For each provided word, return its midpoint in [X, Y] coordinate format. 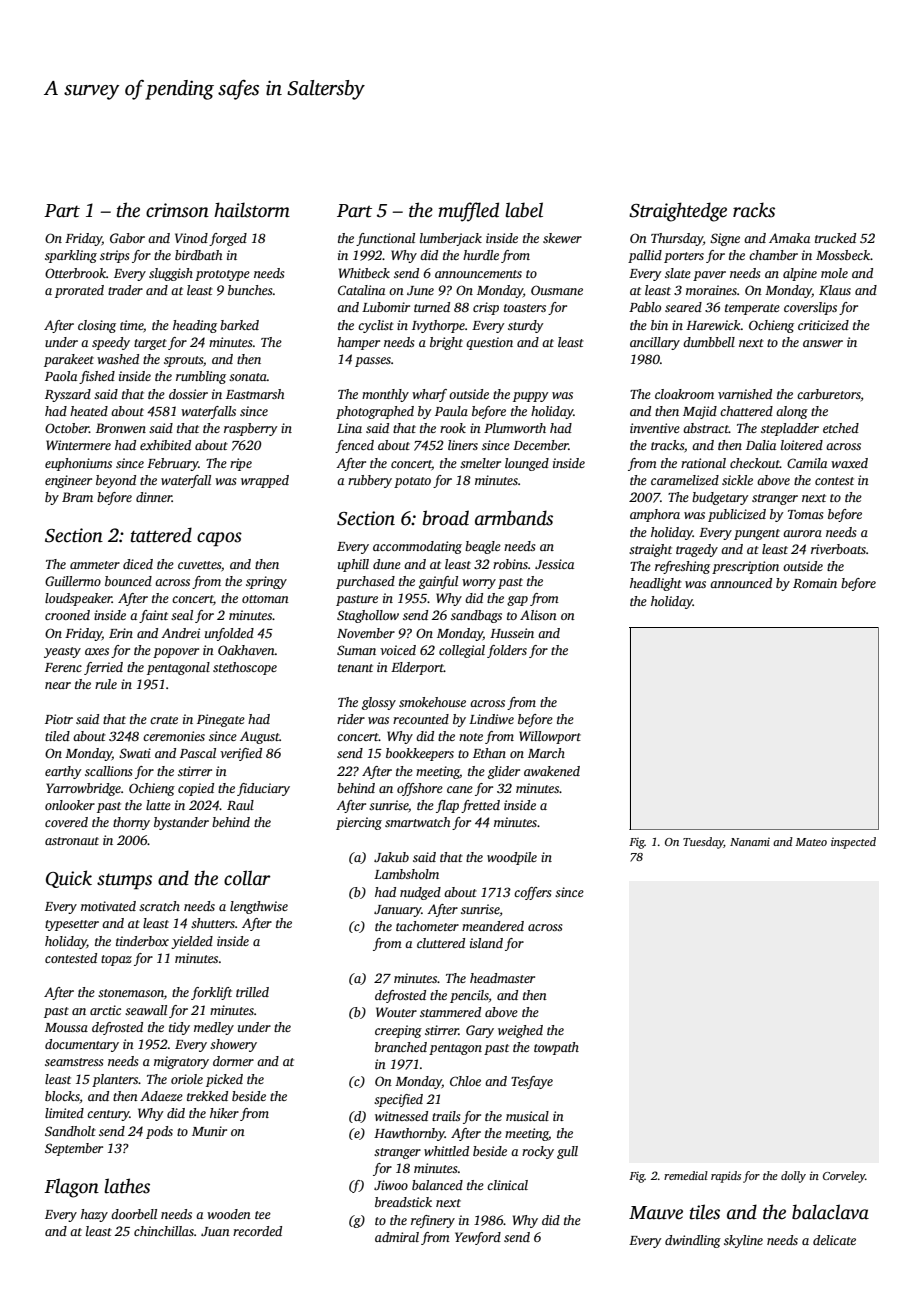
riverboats [838, 549]
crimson [177, 210]
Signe [725, 239]
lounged [527, 464]
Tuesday [703, 843]
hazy [94, 1215]
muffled [468, 212]
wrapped [265, 481]
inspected [853, 843]
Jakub [391, 857]
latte [158, 805]
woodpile [512, 858]
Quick [69, 879]
